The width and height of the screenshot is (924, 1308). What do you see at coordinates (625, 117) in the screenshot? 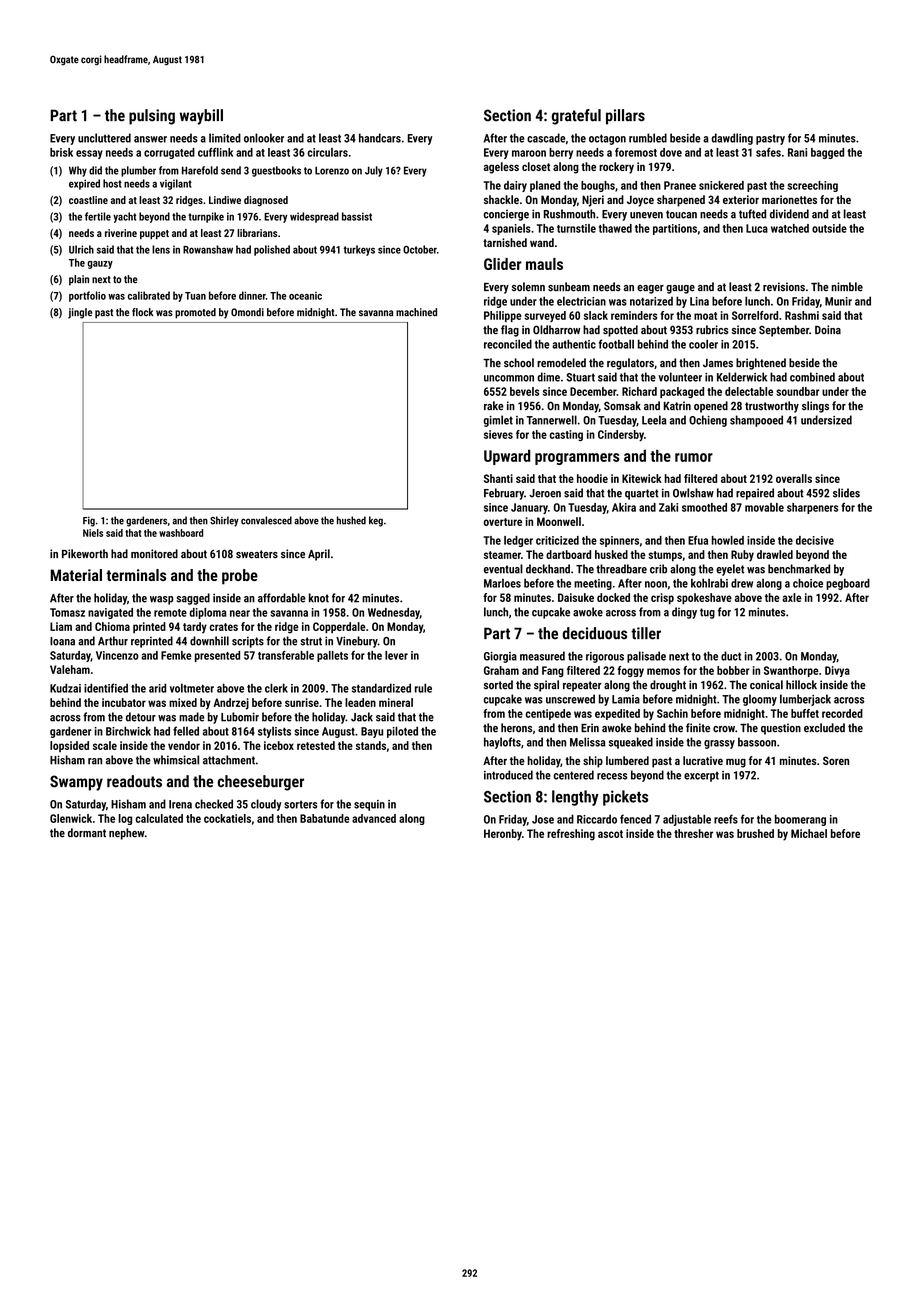
I see `pillars` at bounding box center [625, 117].
